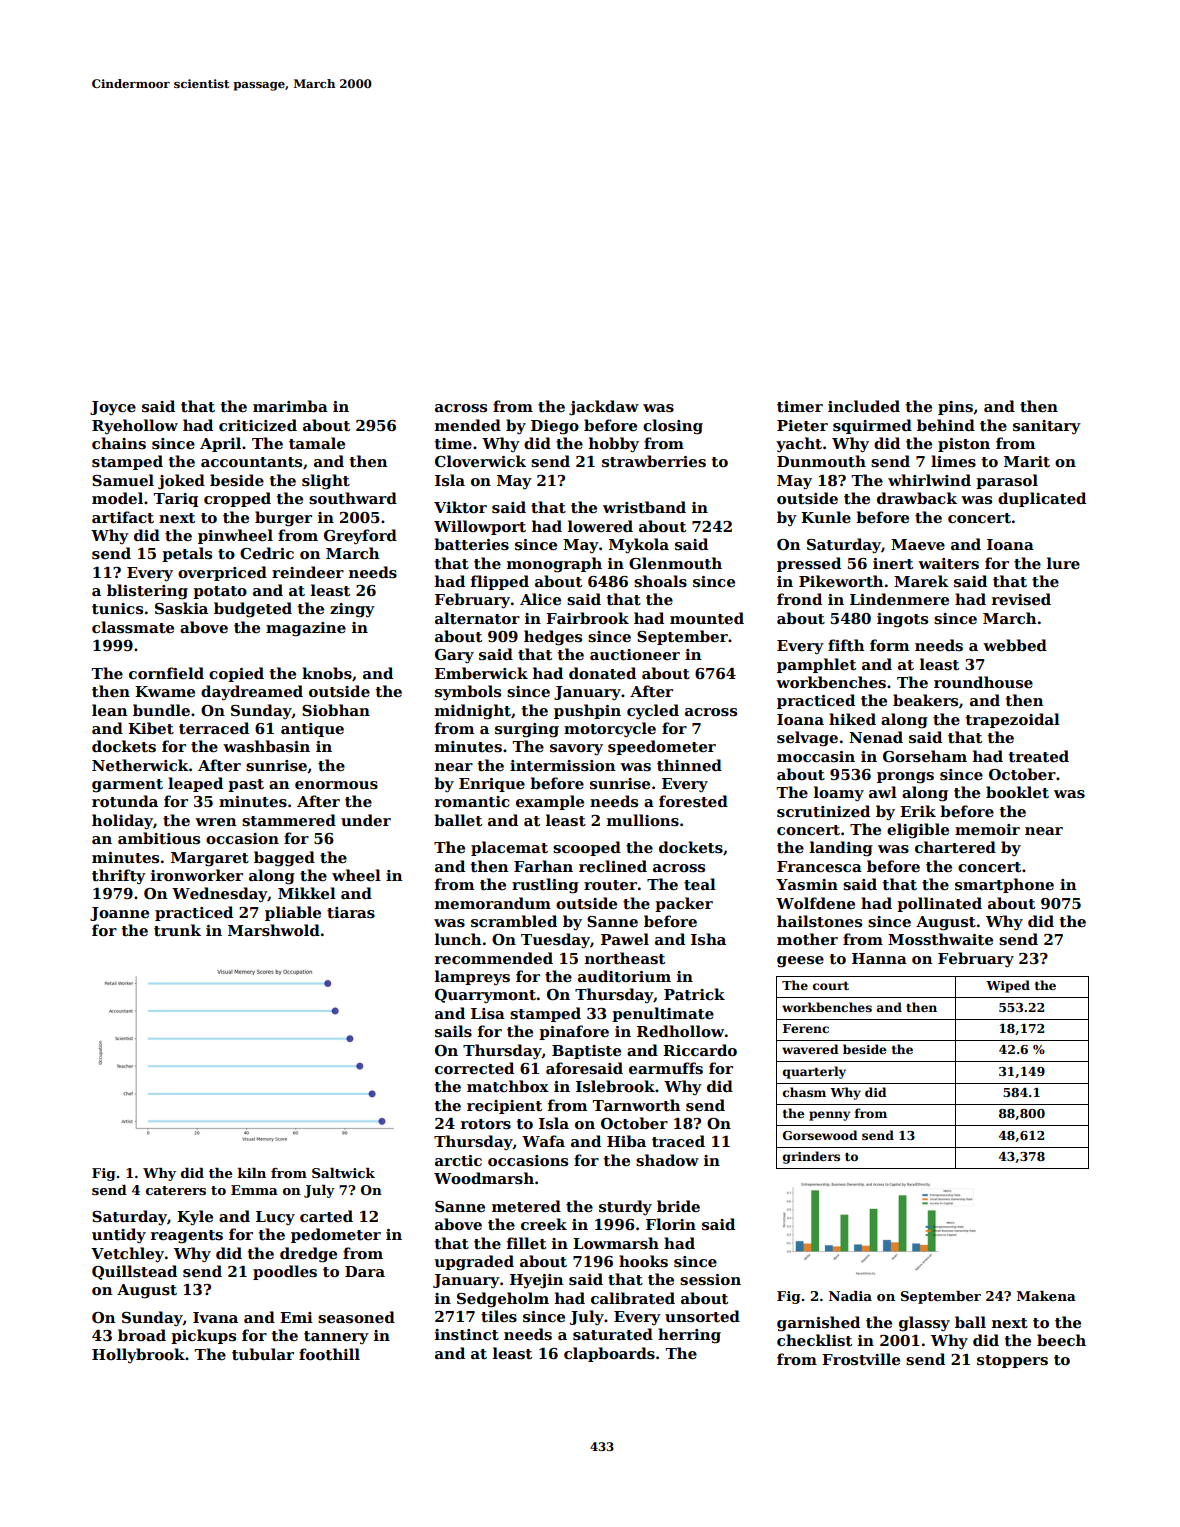 The width and height of the image is (1180, 1527). What do you see at coordinates (939, 904) in the image?
I see `pollinated` at bounding box center [939, 904].
